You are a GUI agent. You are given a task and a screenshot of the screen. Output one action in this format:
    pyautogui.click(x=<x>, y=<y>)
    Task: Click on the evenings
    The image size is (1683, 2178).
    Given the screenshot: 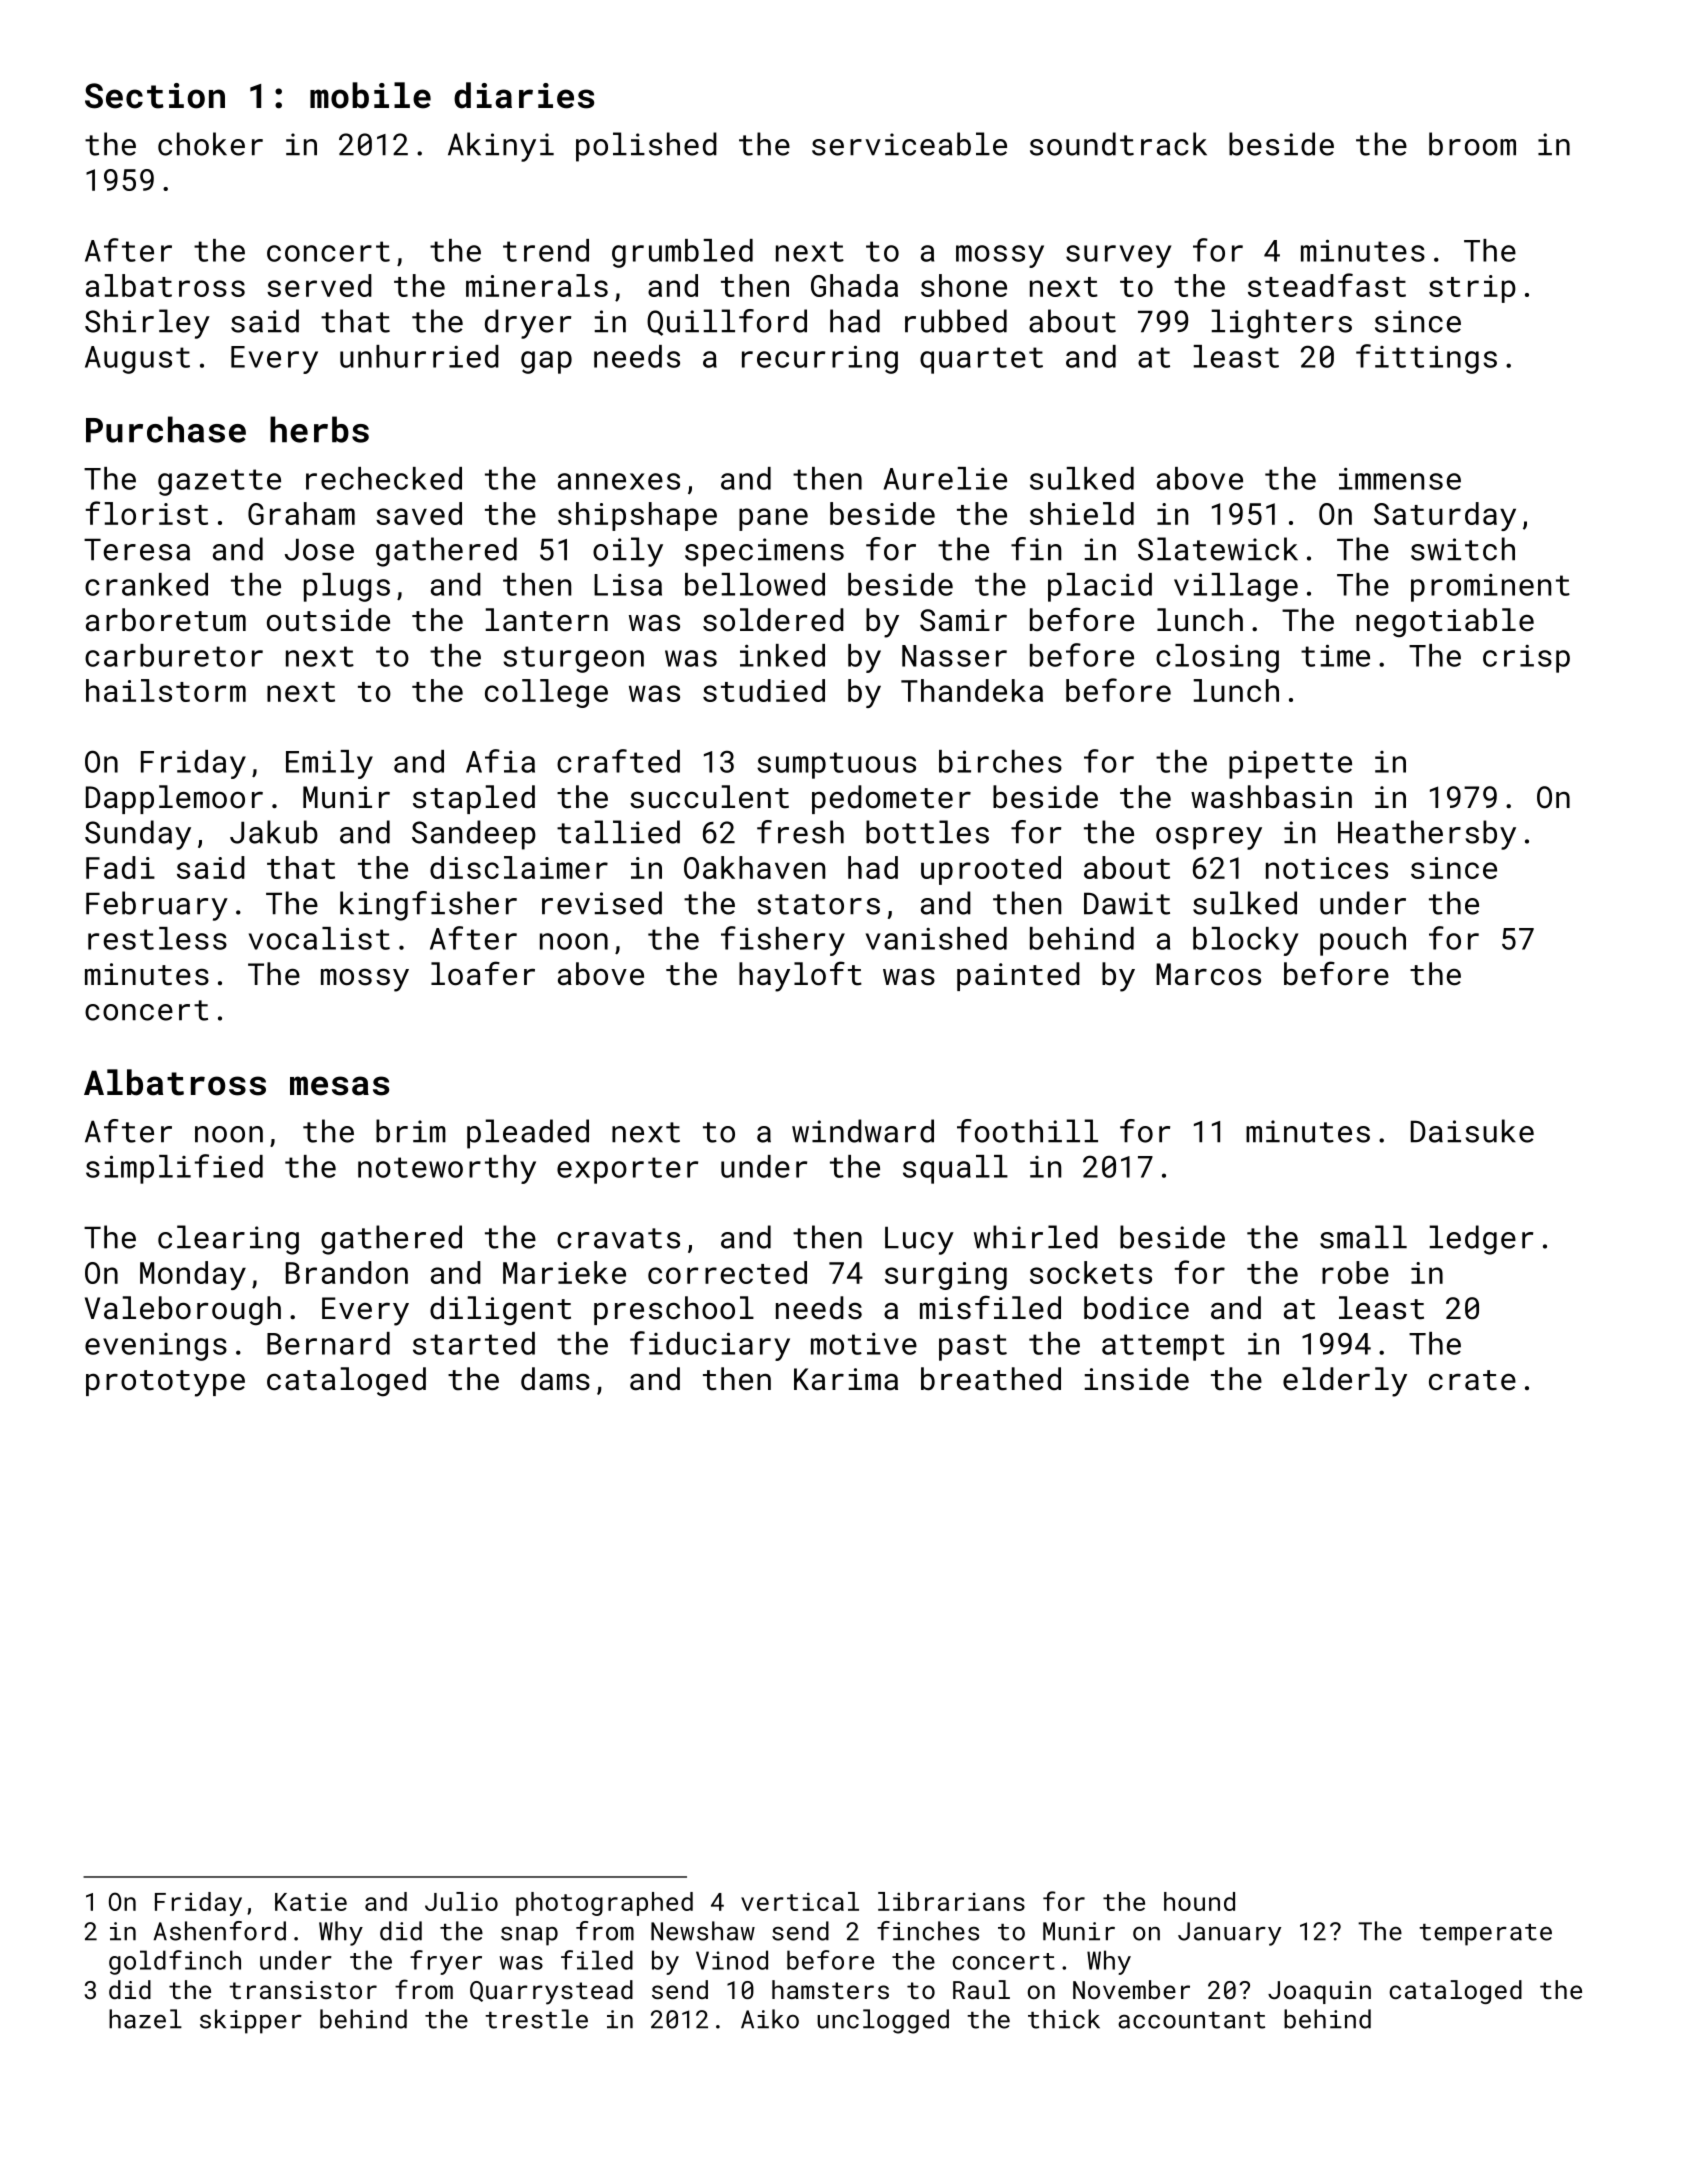 What is the action you would take?
    pyautogui.click(x=156, y=1347)
